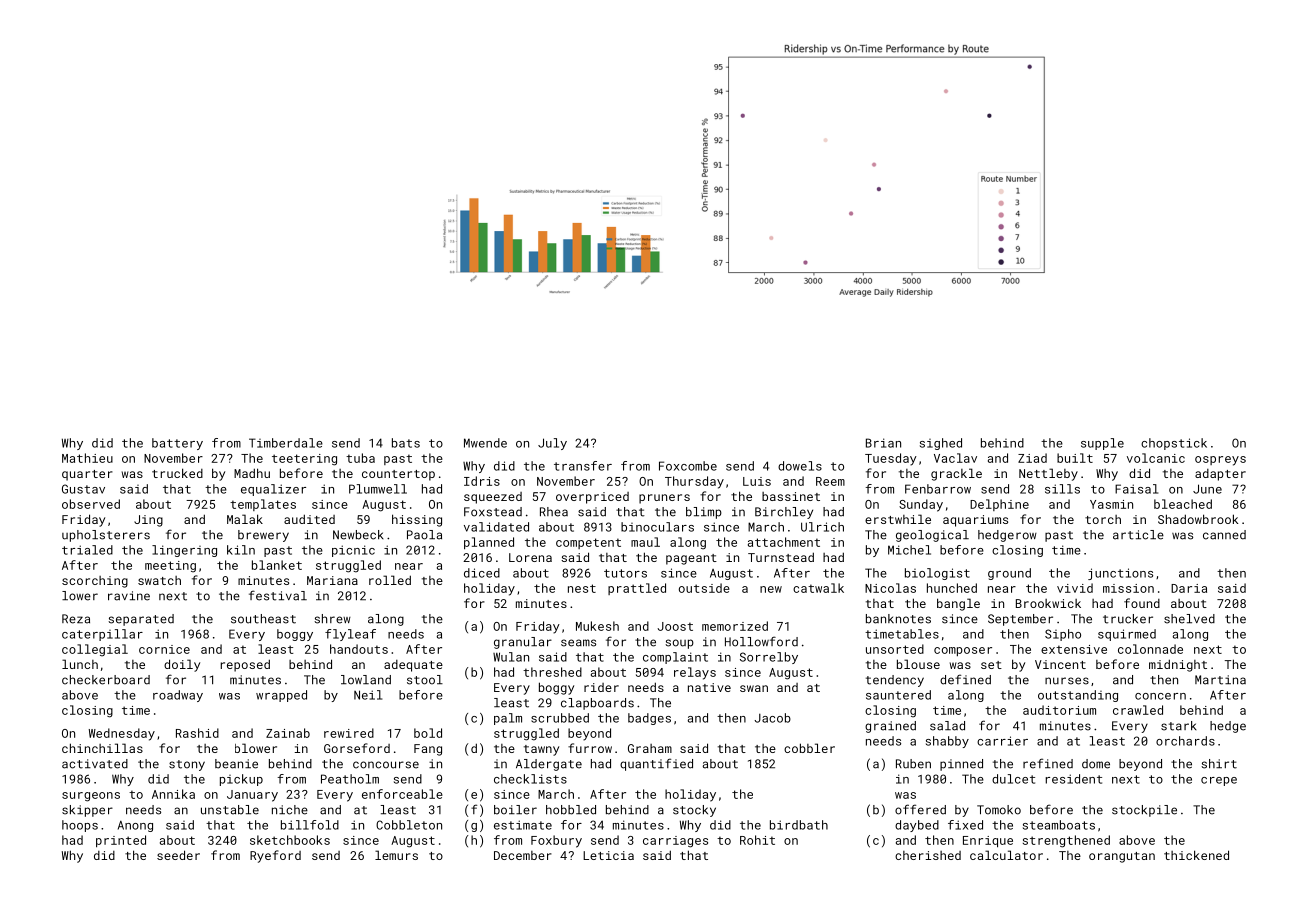 Image resolution: width=1308 pixels, height=924 pixels. I want to click on sauntered, so click(898, 695).
